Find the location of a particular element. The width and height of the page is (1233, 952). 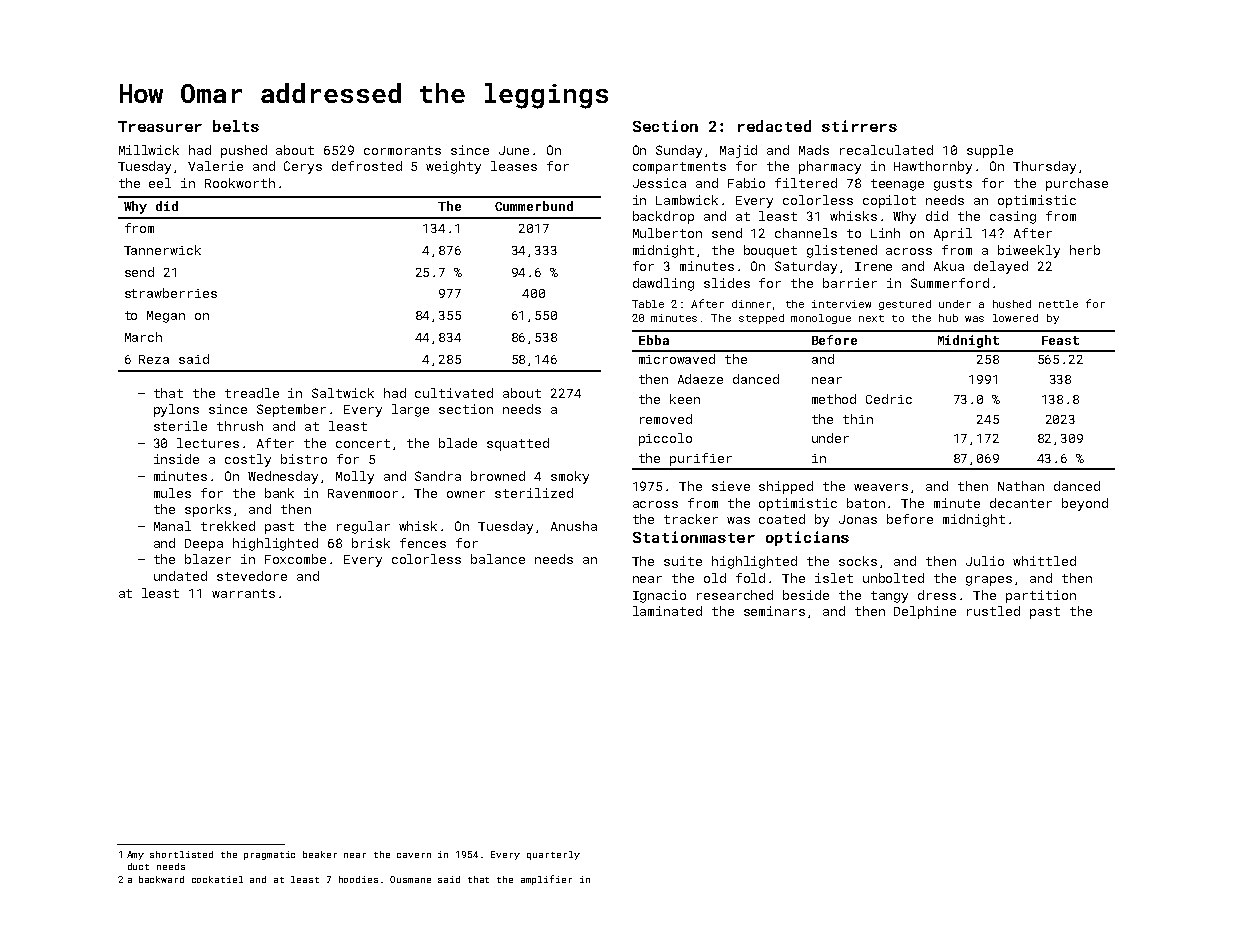

stirrers is located at coordinates (859, 126).
